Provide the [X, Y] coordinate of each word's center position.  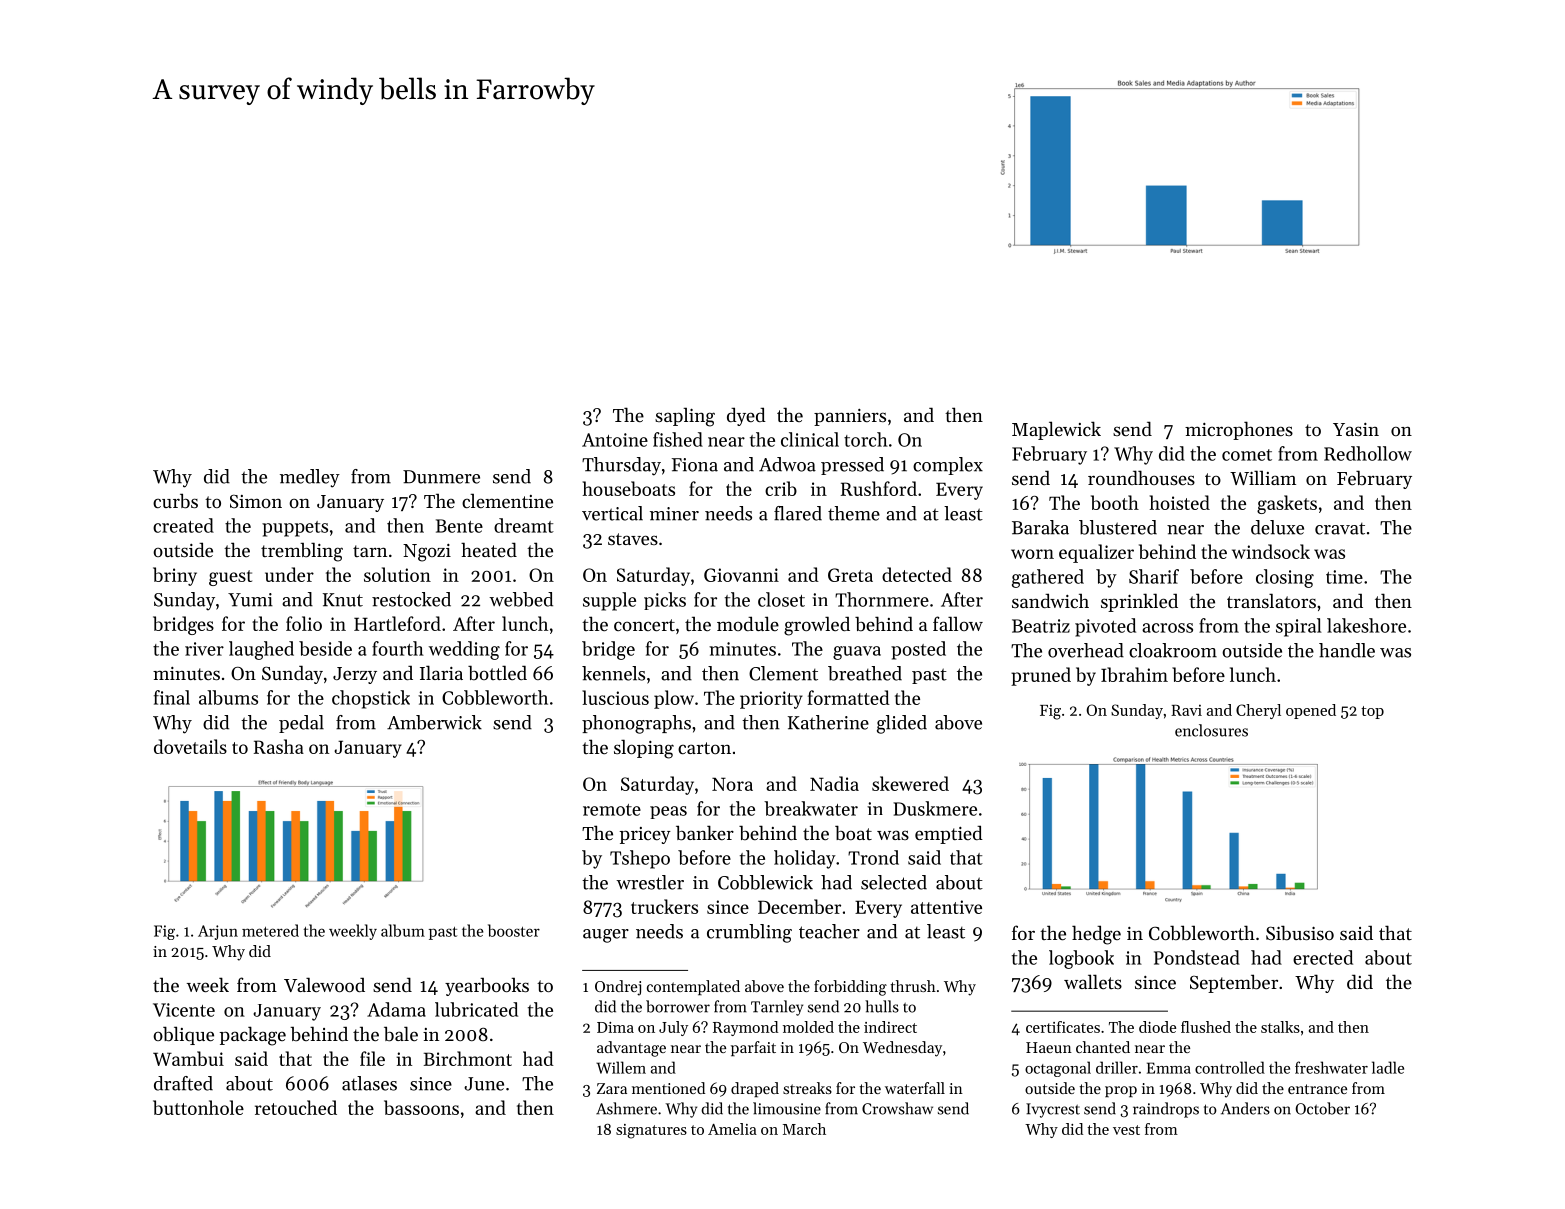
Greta [850, 575]
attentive [946, 907]
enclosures [1211, 730]
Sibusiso [1300, 933]
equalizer [1096, 553]
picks [665, 601]
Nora [732, 784]
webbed [521, 599]
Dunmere [441, 477]
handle [1347, 650]
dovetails [190, 746]
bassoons [421, 1107]
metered [270, 930]
